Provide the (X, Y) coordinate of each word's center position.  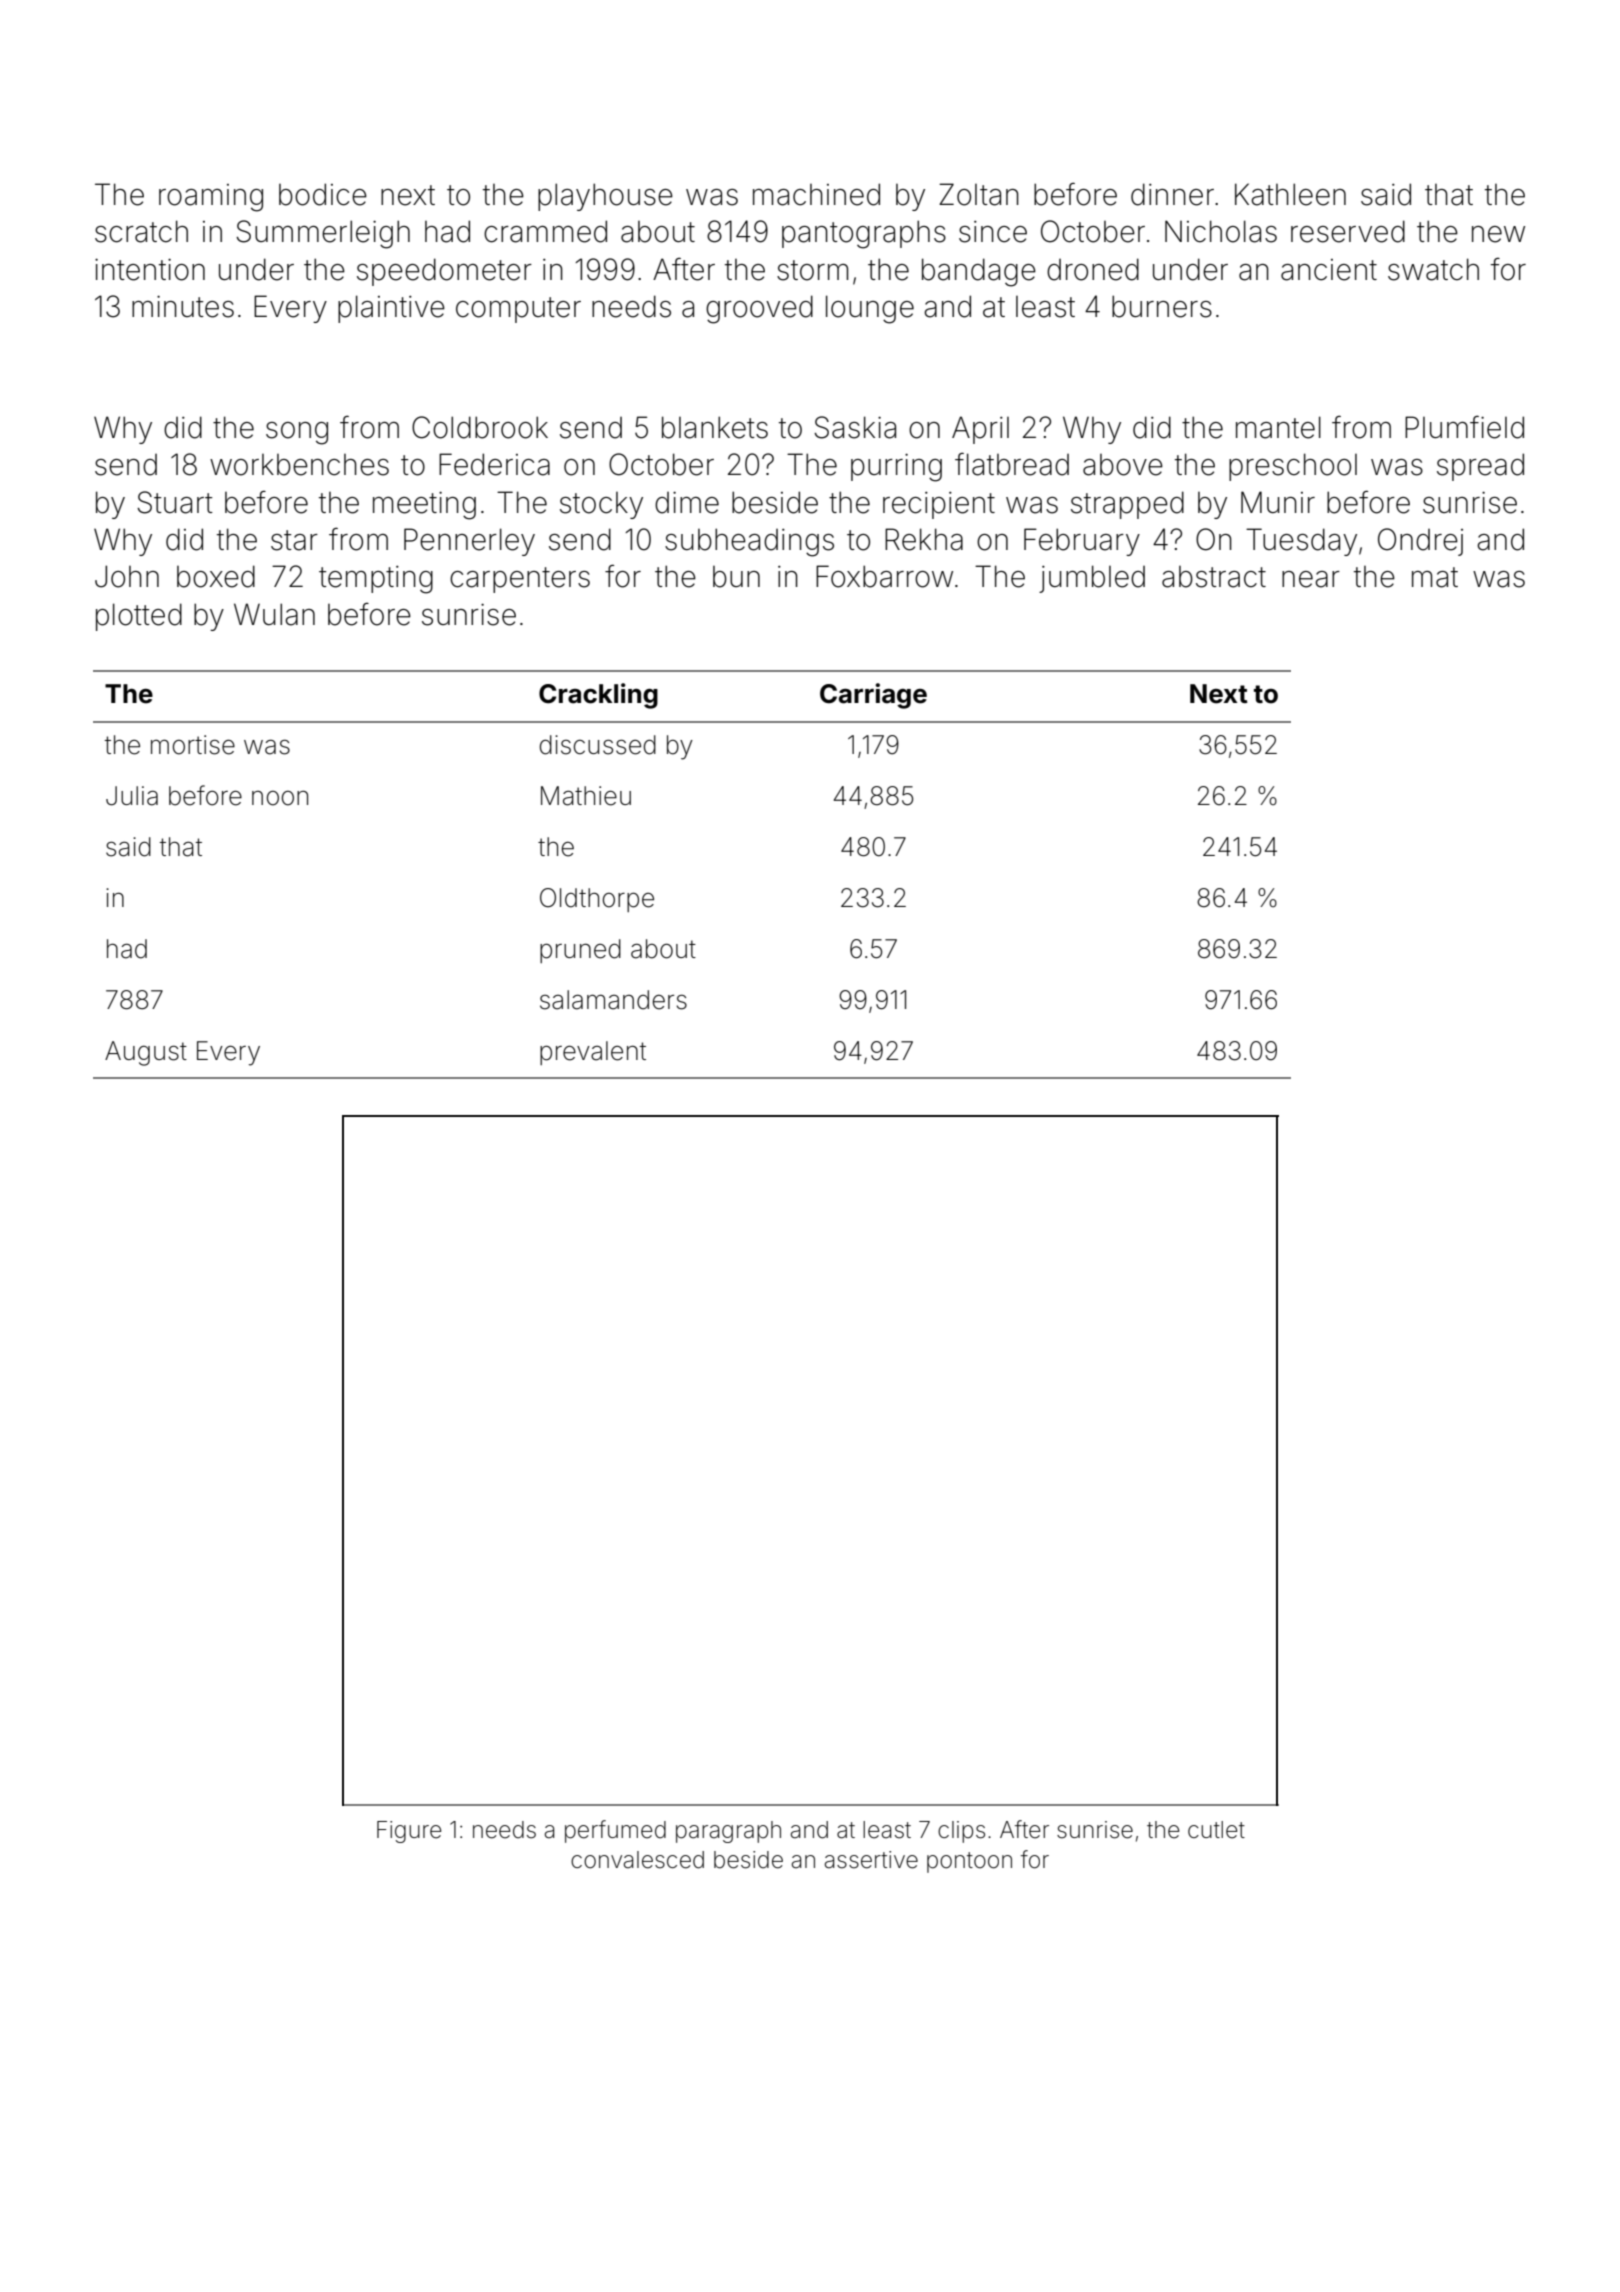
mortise (193, 745)
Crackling (598, 696)
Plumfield (1464, 427)
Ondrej (1420, 542)
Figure (409, 1832)
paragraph (728, 1832)
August (146, 1053)
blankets (715, 427)
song (297, 433)
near (1311, 579)
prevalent (593, 1053)
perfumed (615, 1831)
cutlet (1216, 1830)
